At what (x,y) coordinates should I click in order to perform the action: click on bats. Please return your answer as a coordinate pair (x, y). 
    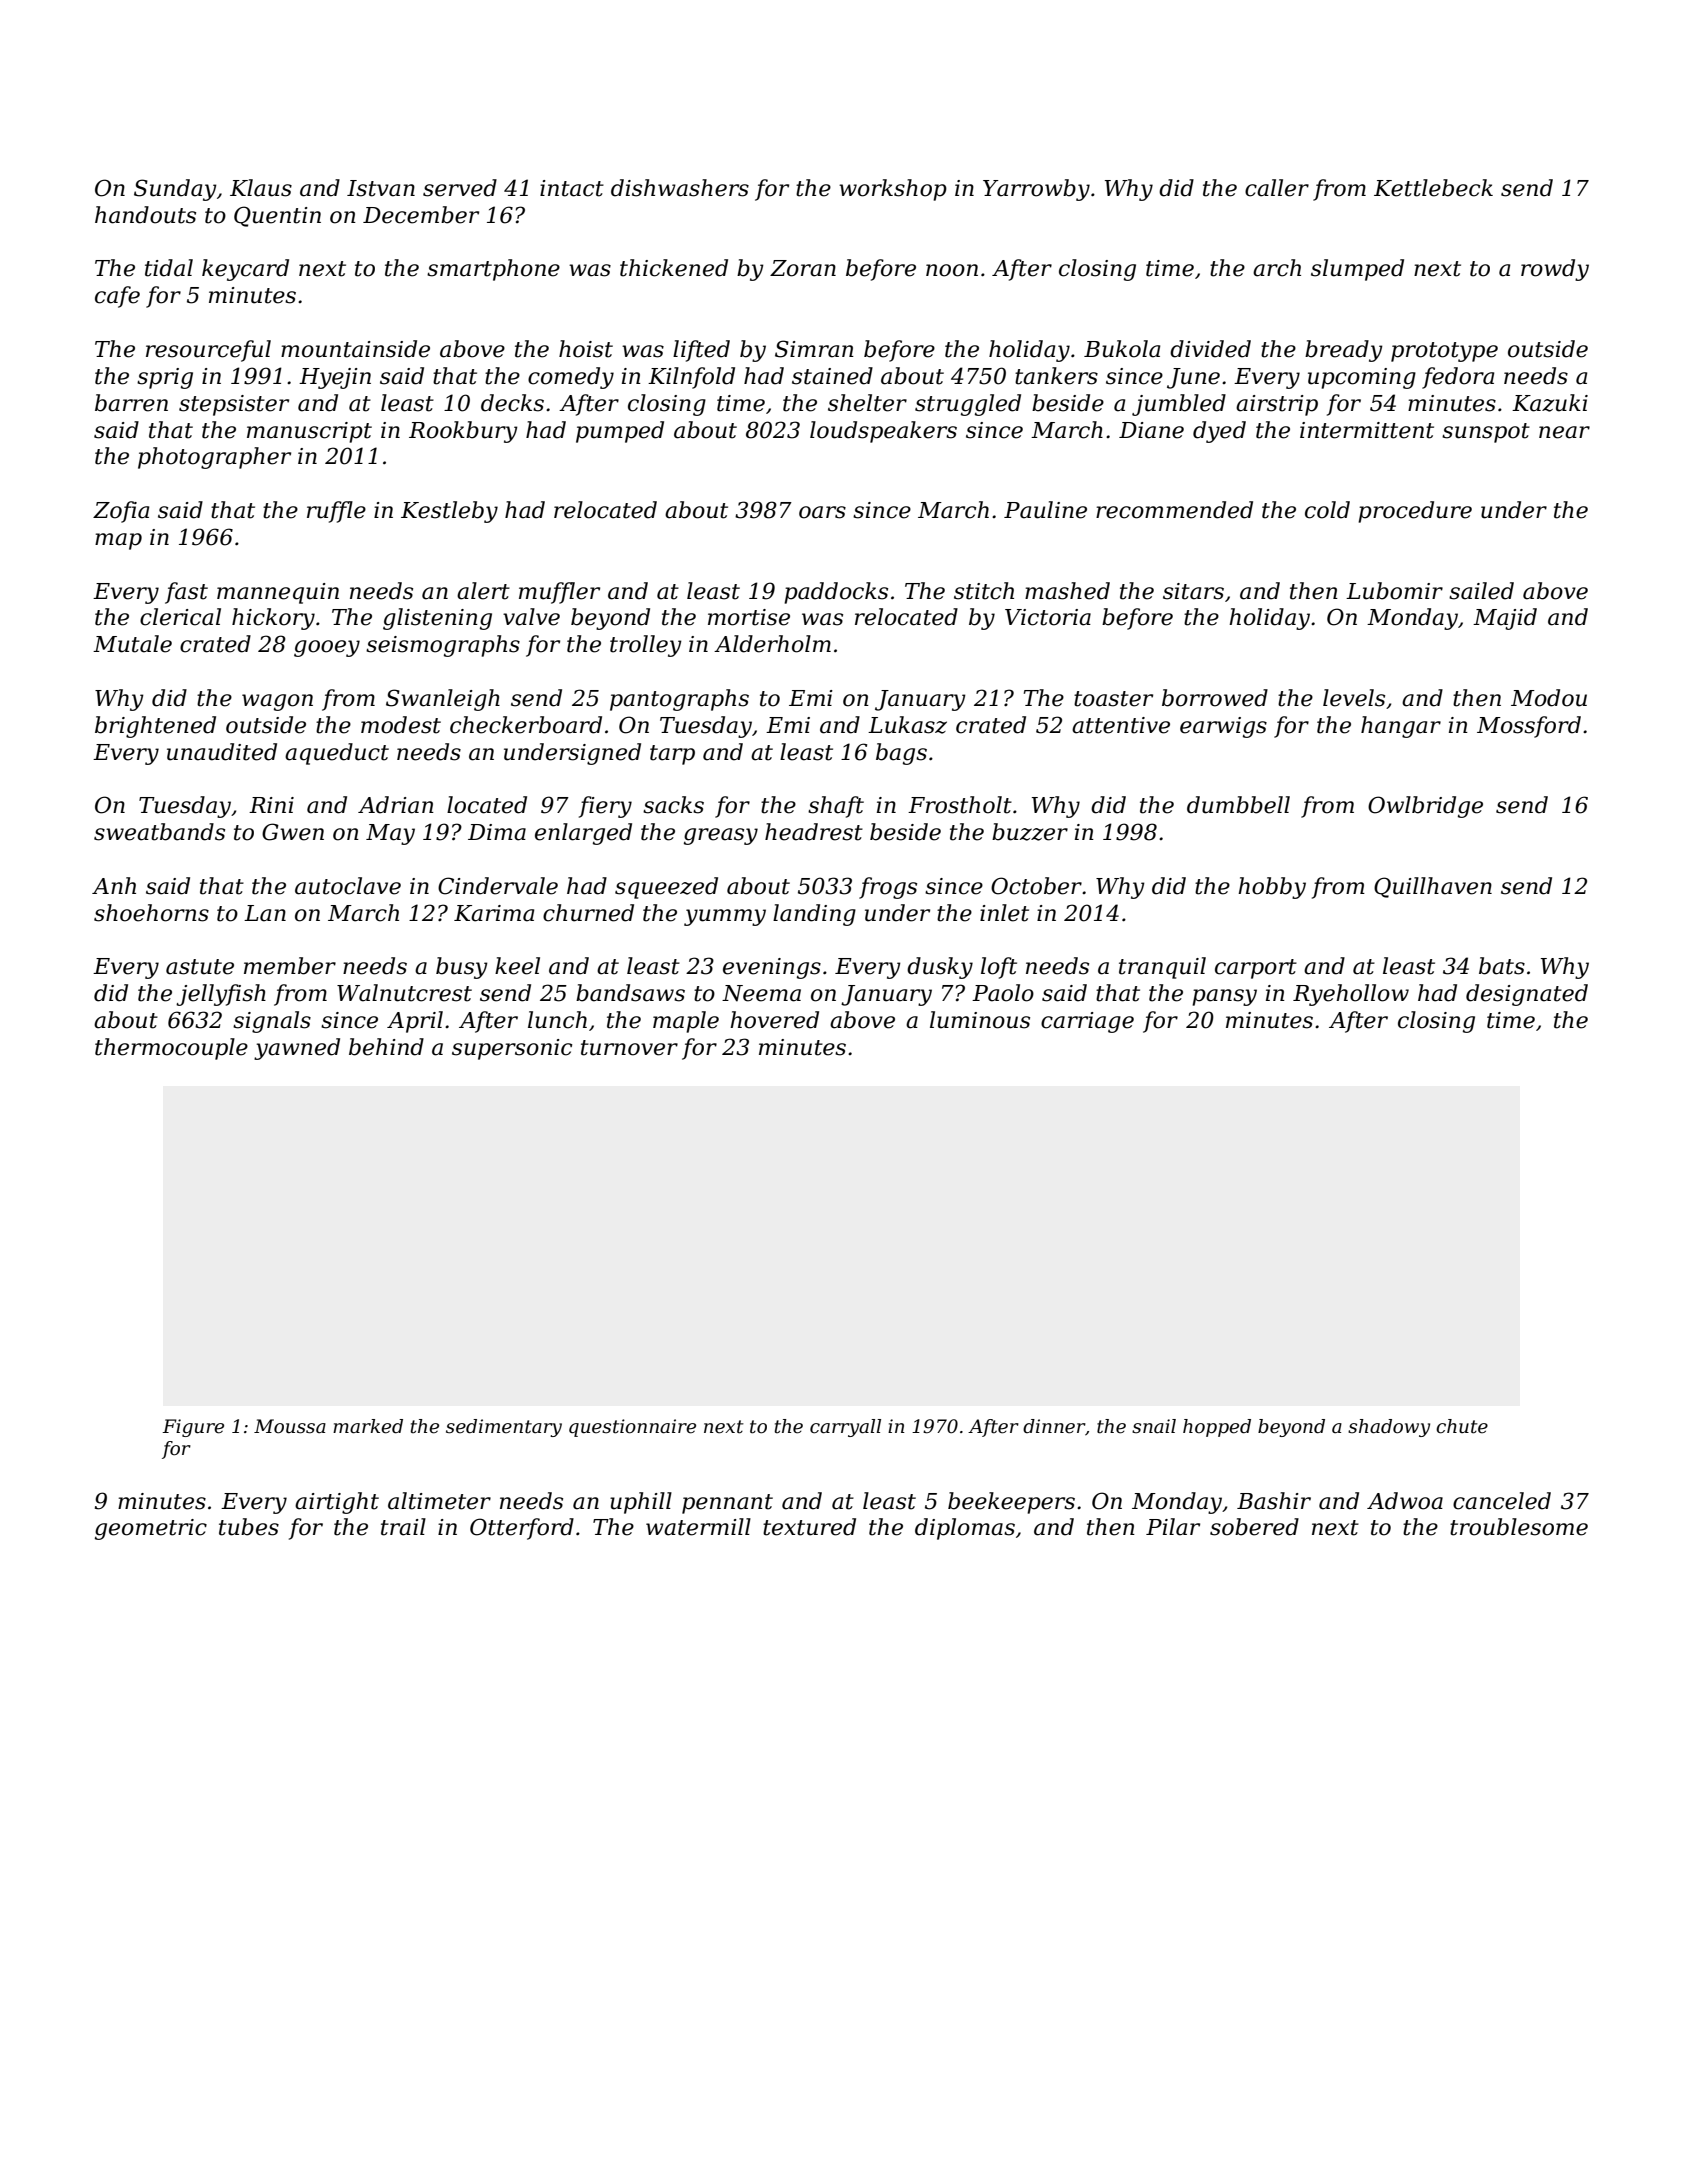
    Looking at the image, I should click on (1502, 966).
